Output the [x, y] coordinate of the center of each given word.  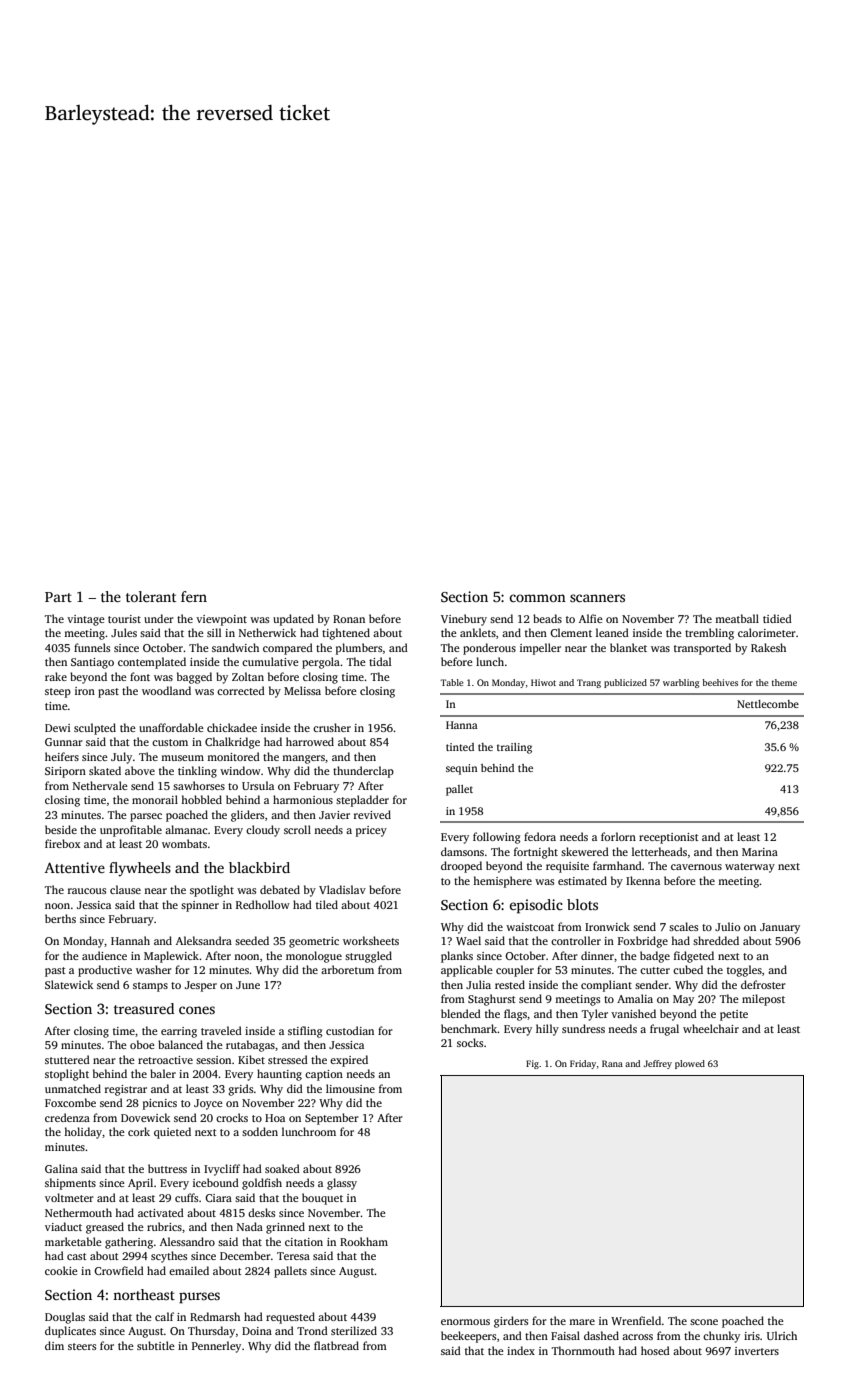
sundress [583, 1028]
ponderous [489, 649]
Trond [312, 1330]
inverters [757, 1351]
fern [194, 596]
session [213, 1060]
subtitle [156, 1345]
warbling [681, 683]
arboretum [347, 969]
